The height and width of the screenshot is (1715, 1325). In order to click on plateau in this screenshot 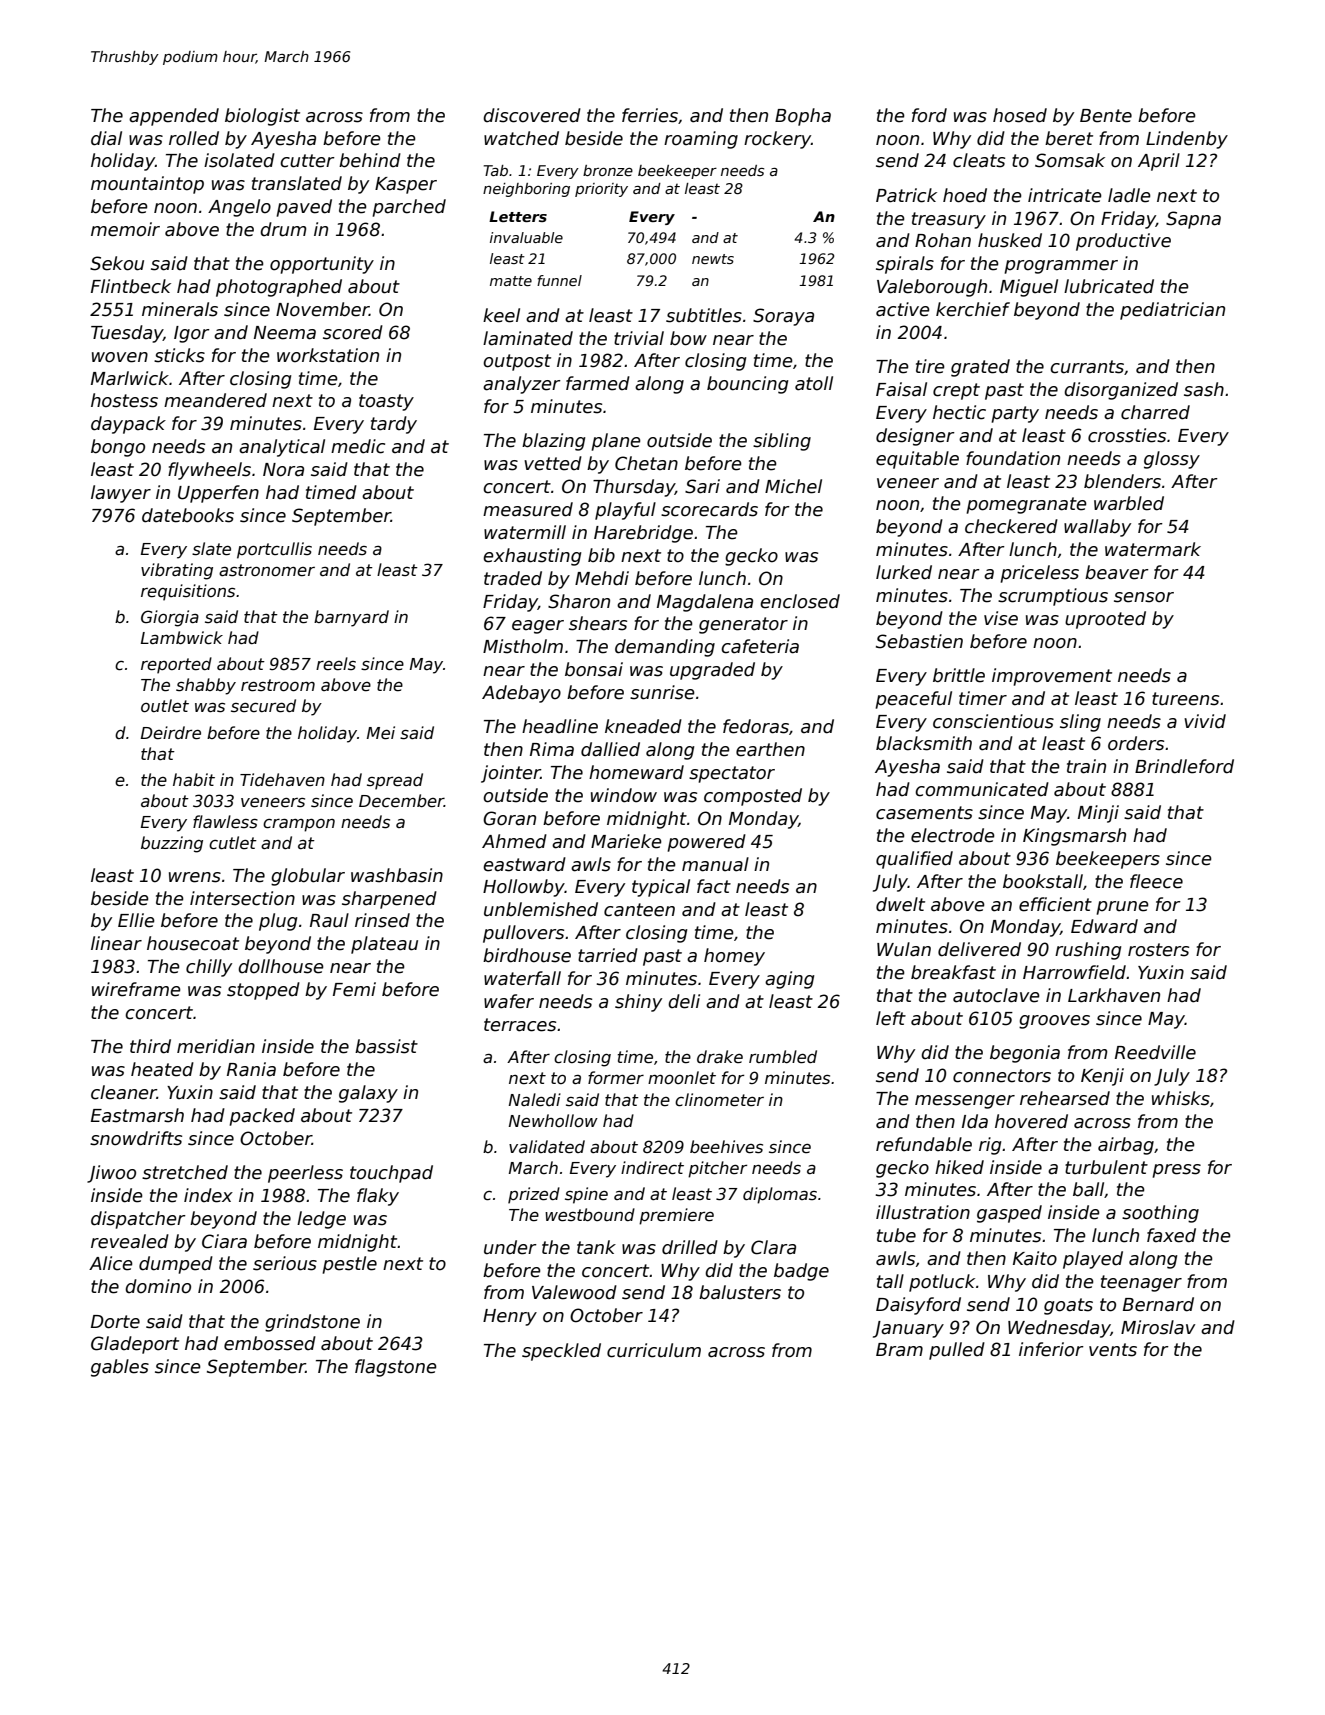, I will do `click(384, 945)`.
